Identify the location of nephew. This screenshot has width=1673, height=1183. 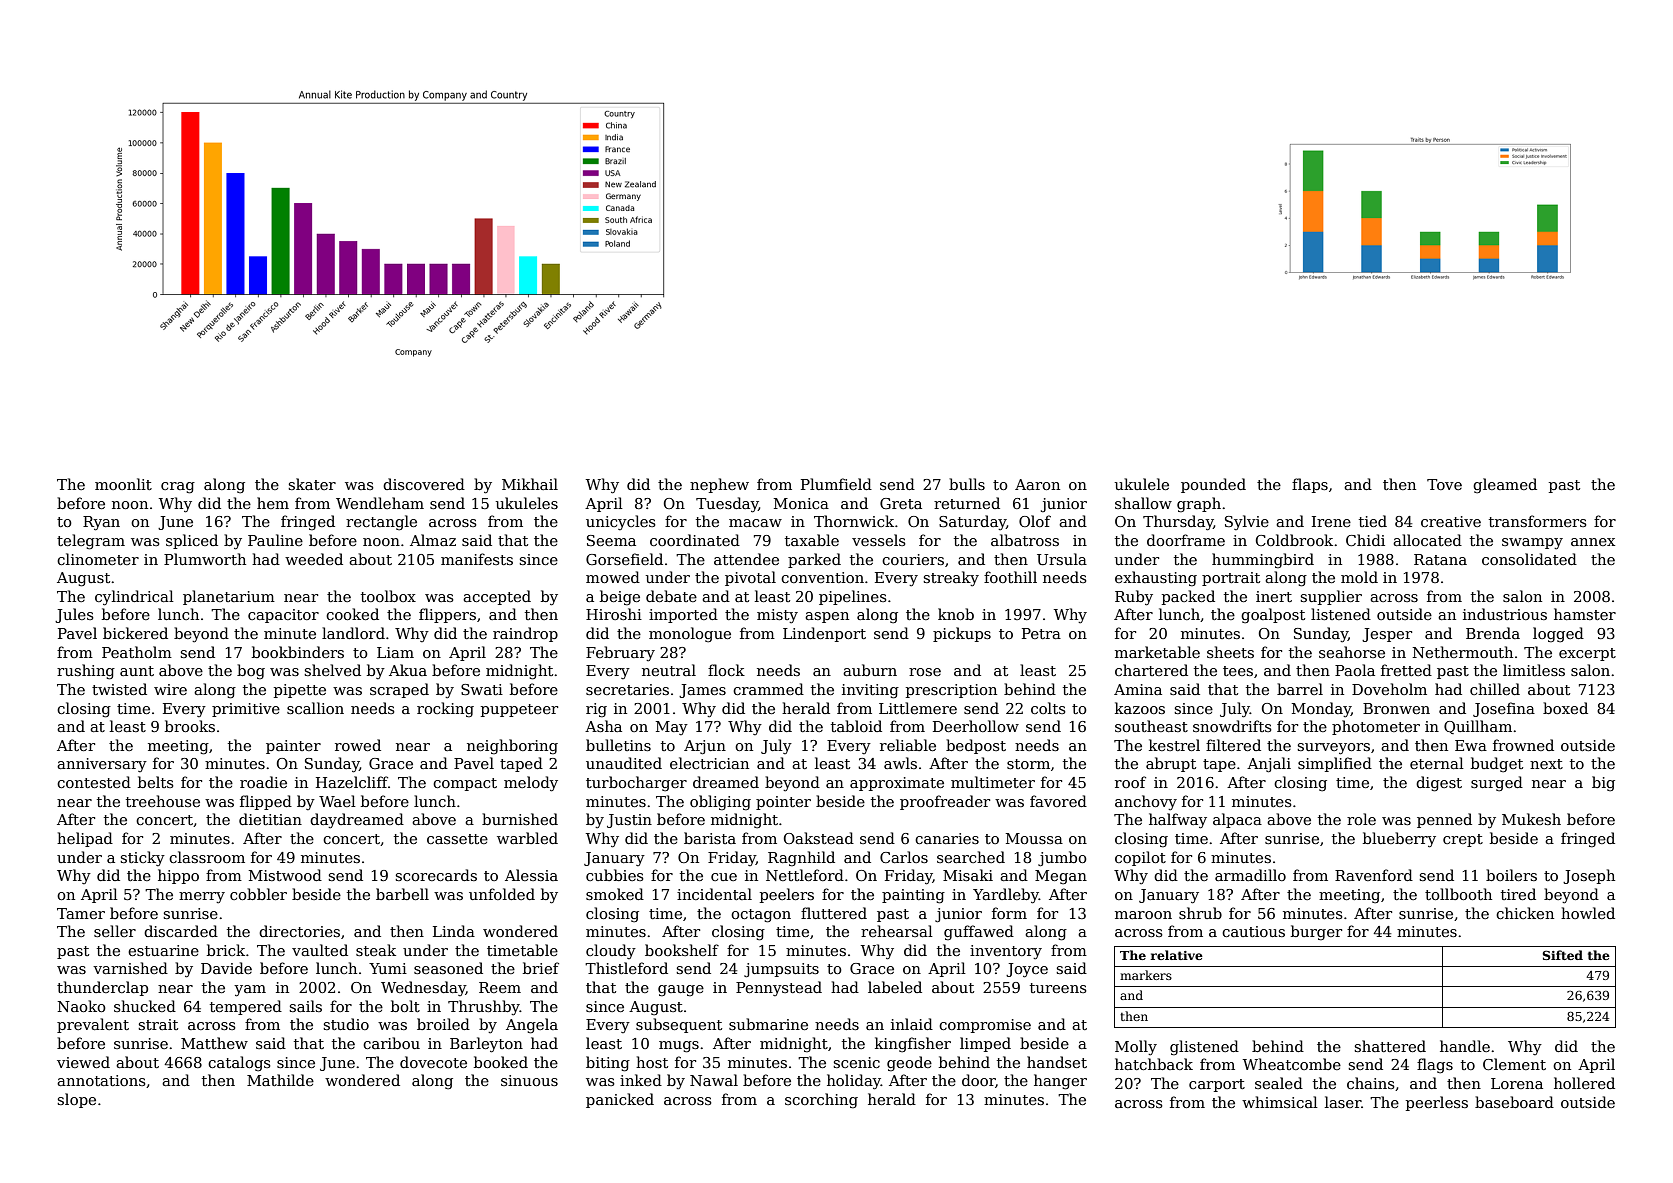
(719, 485).
